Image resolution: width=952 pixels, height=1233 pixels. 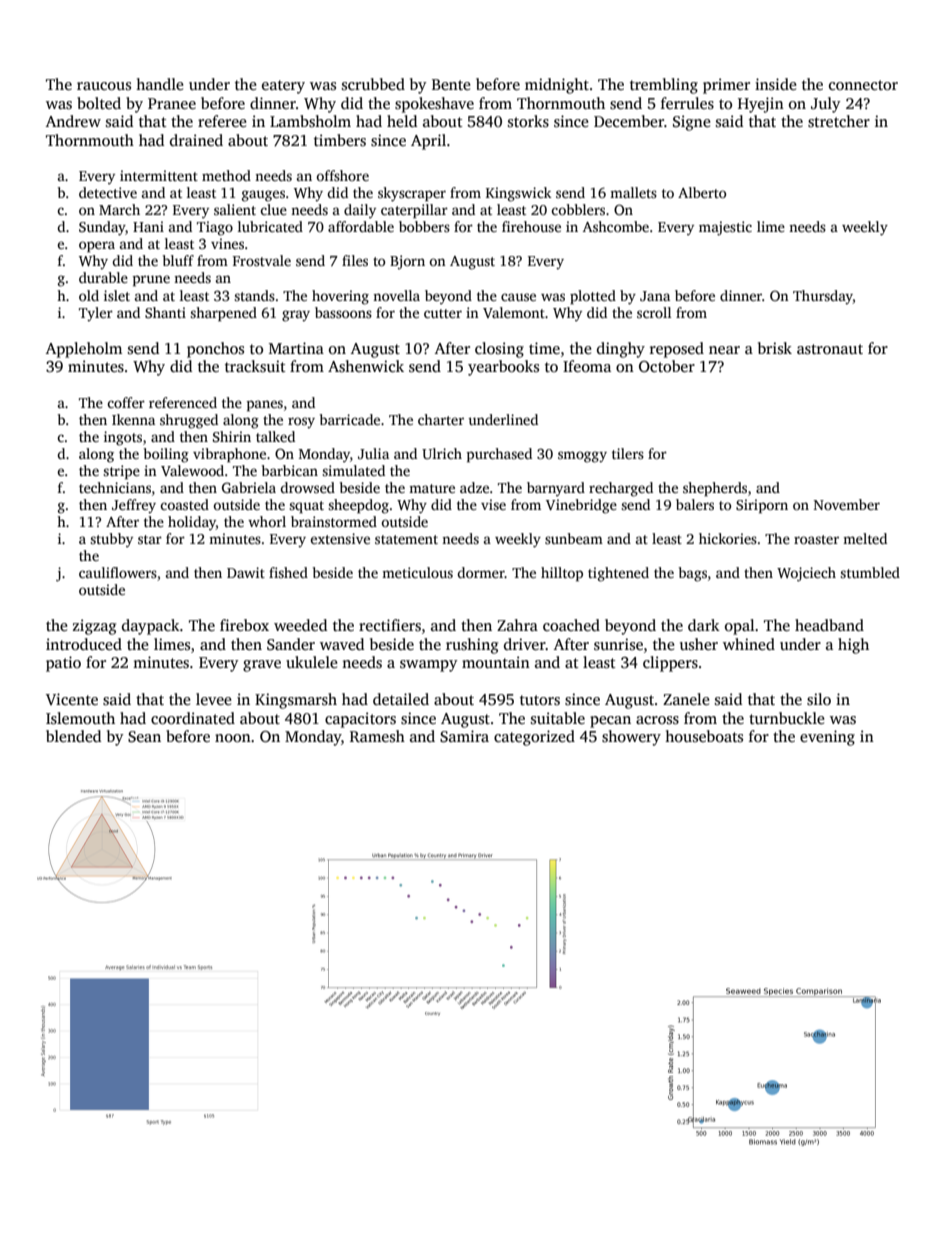 What do you see at coordinates (97, 247) in the page?
I see `opera` at bounding box center [97, 247].
